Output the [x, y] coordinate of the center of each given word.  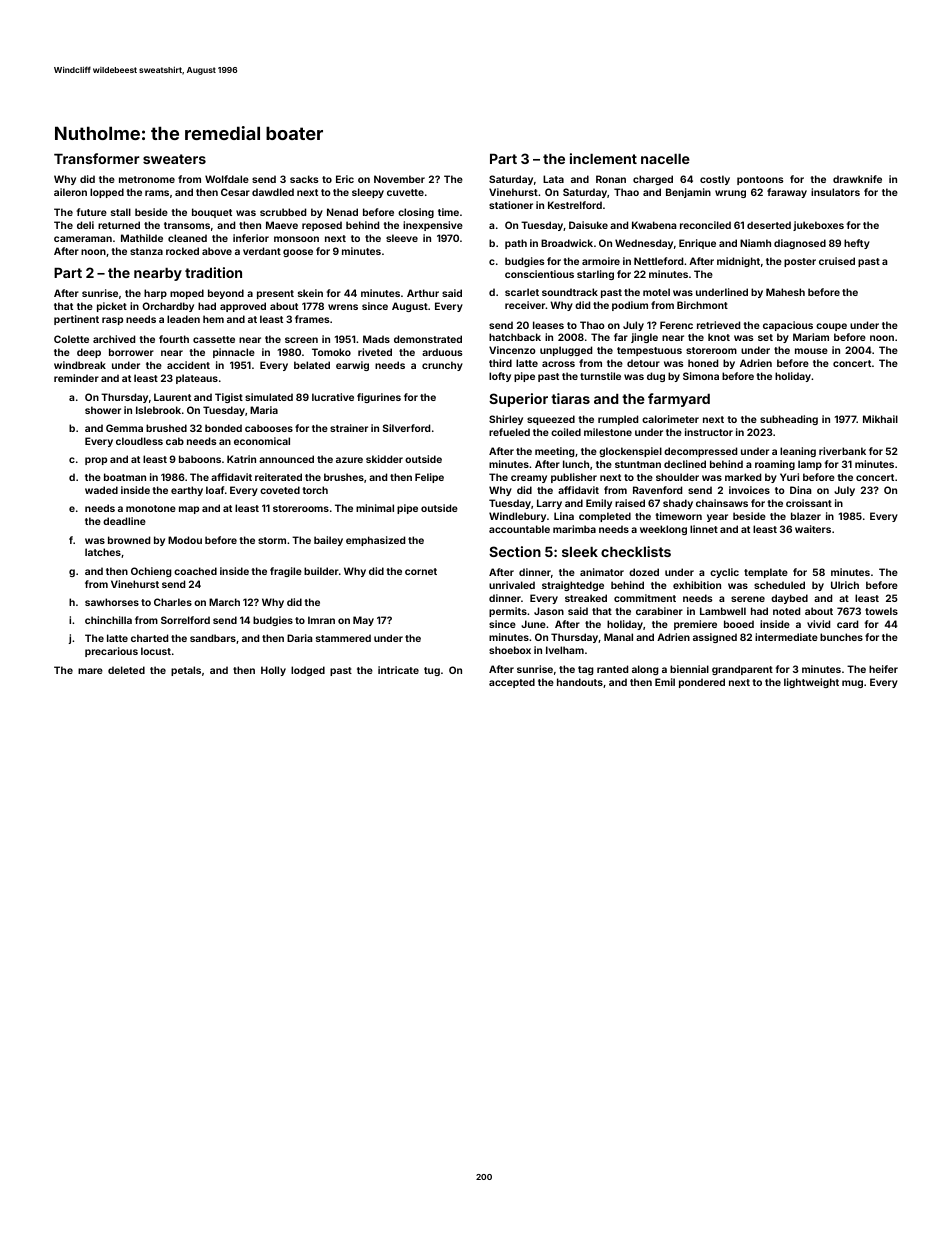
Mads [376, 339]
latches [103, 552]
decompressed [700, 452]
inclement [603, 158]
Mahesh [785, 292]
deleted [126, 670]
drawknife [857, 179]
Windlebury [517, 517]
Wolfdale [227, 179]
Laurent [172, 397]
